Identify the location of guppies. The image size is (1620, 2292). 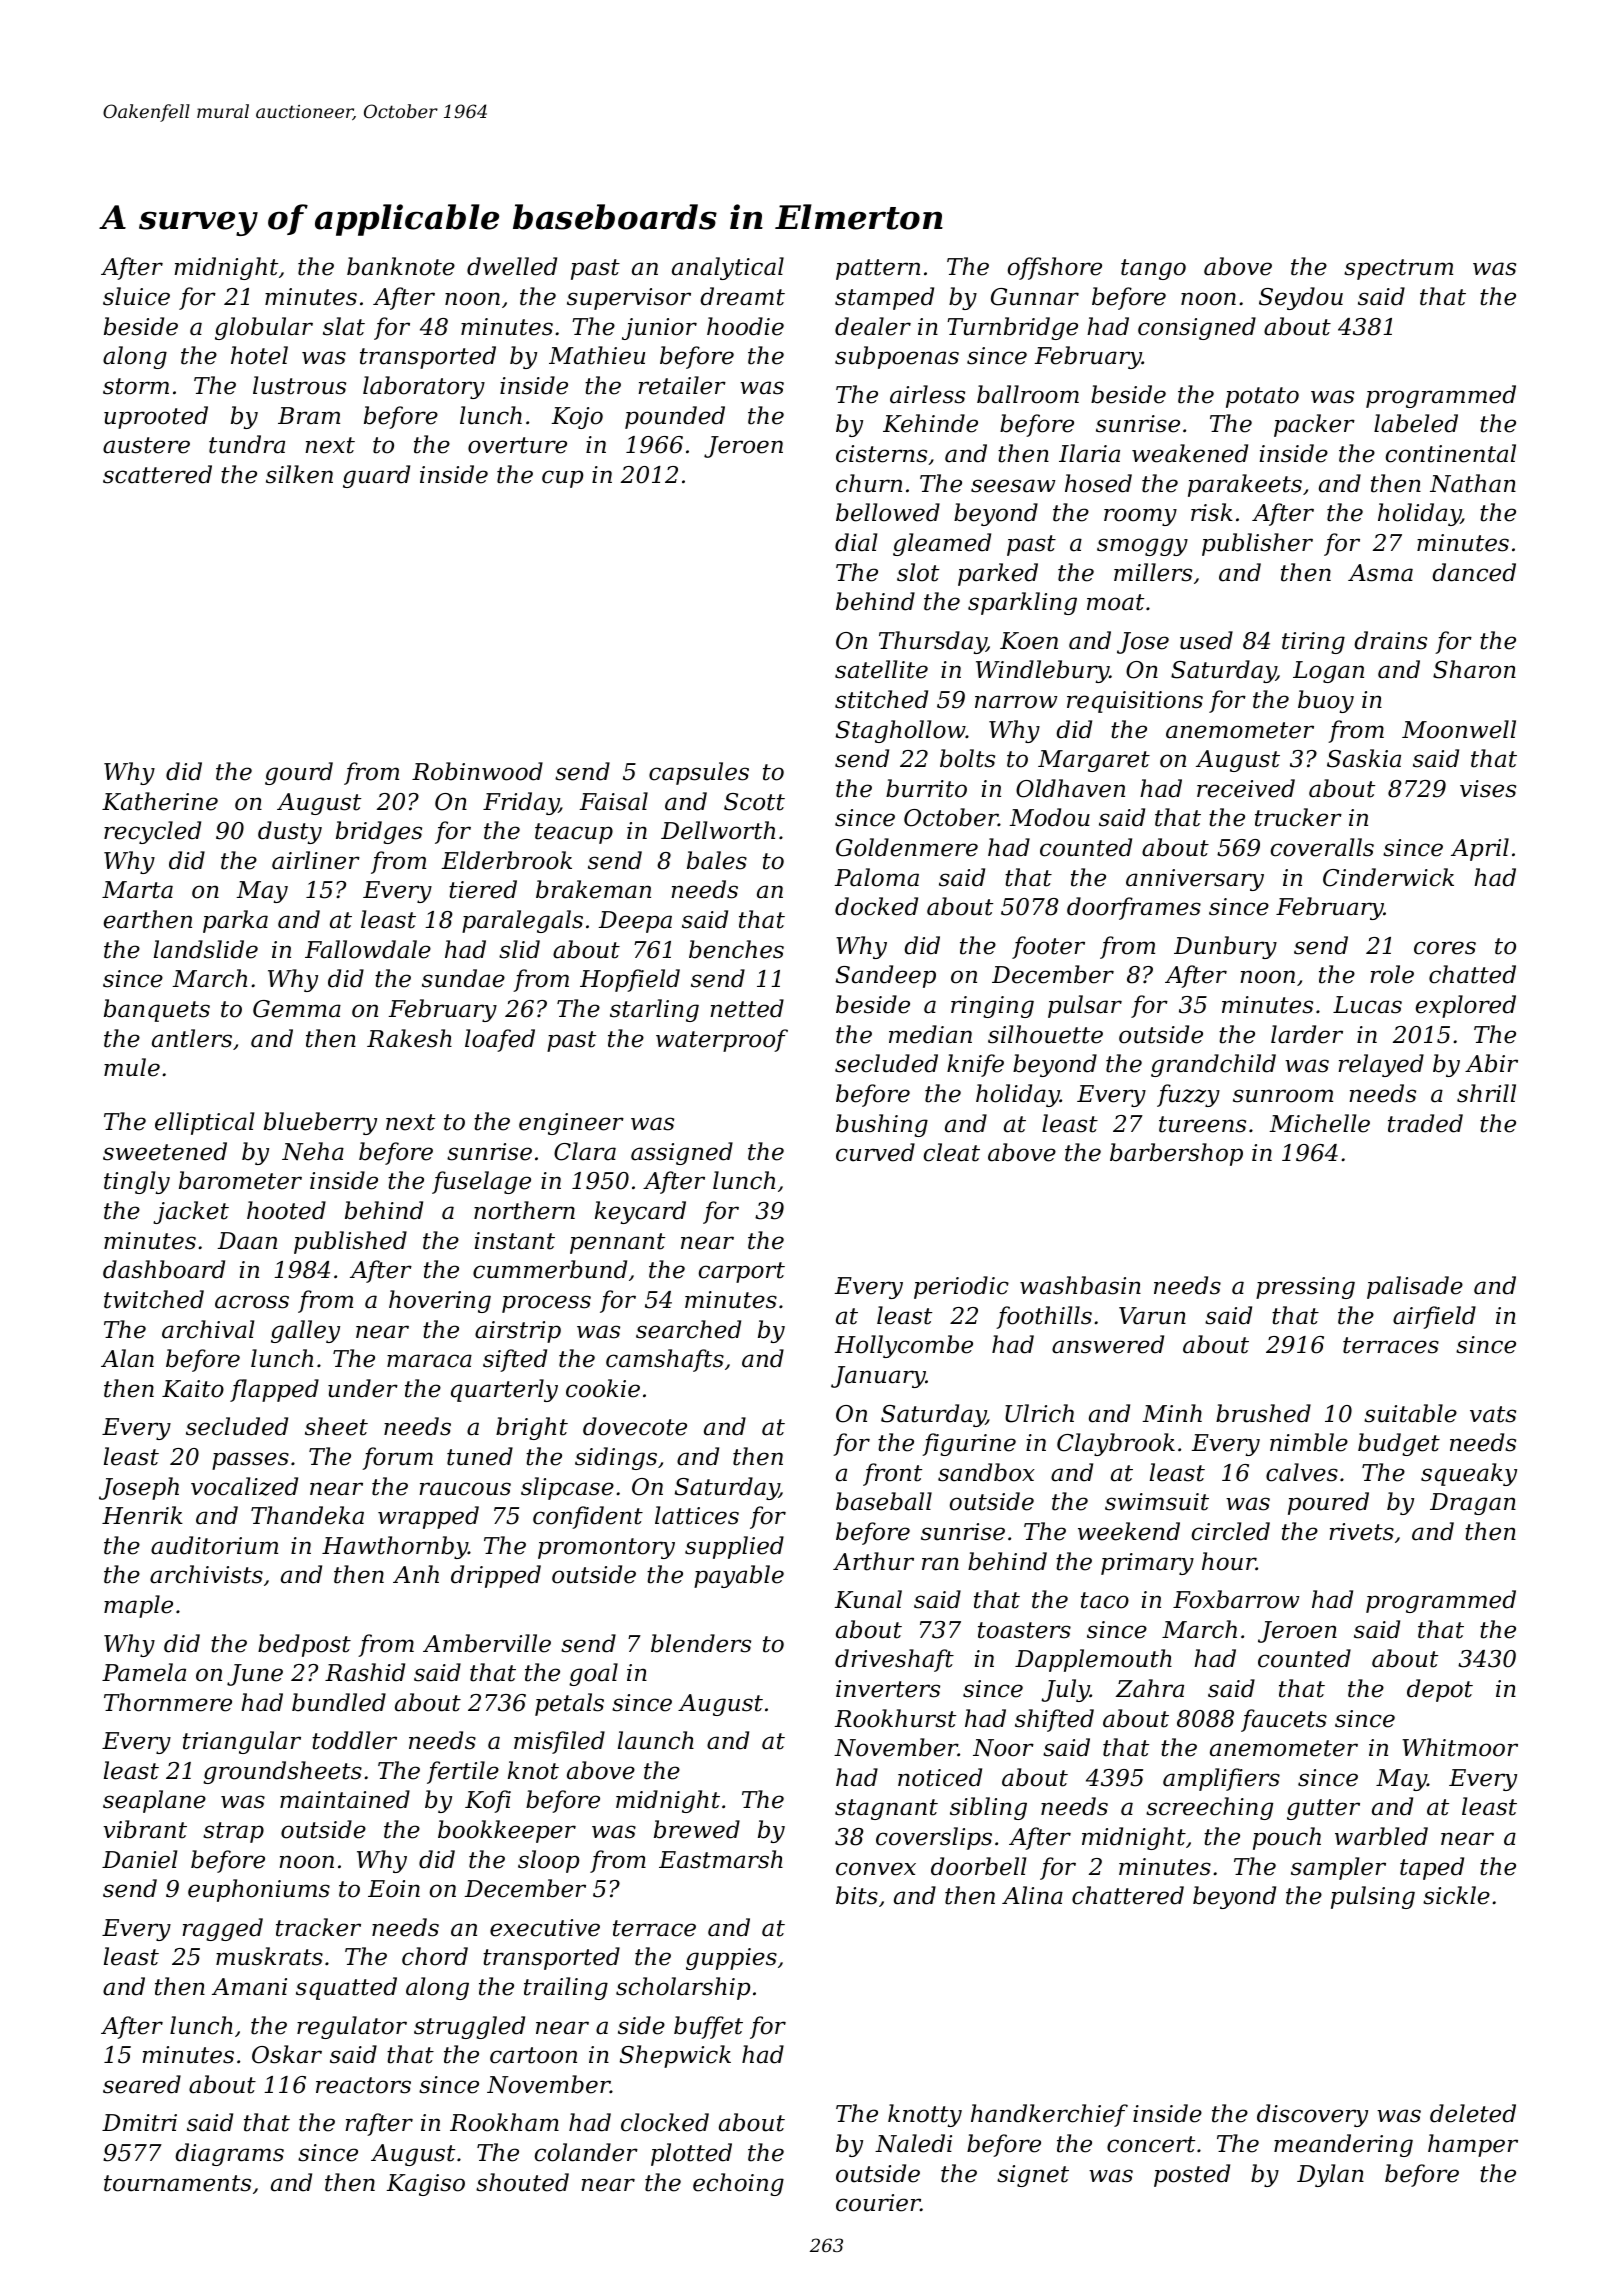
(731, 1959).
